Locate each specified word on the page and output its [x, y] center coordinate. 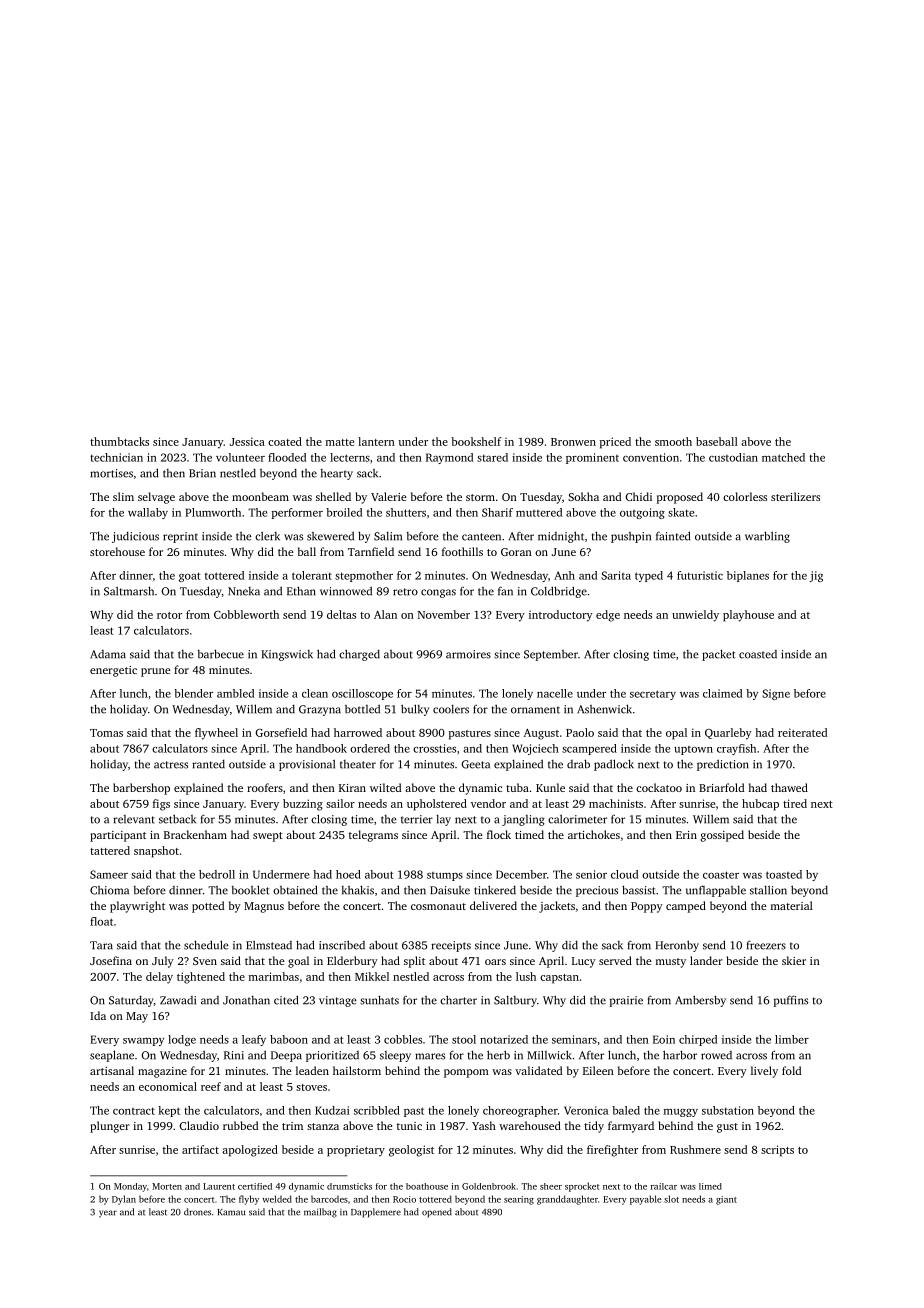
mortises [111, 473]
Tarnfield [371, 551]
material [792, 905]
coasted [758, 654]
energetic [113, 671]
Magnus [264, 907]
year [108, 1214]
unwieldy [695, 616]
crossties [434, 748]
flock [499, 834]
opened [437, 1213]
